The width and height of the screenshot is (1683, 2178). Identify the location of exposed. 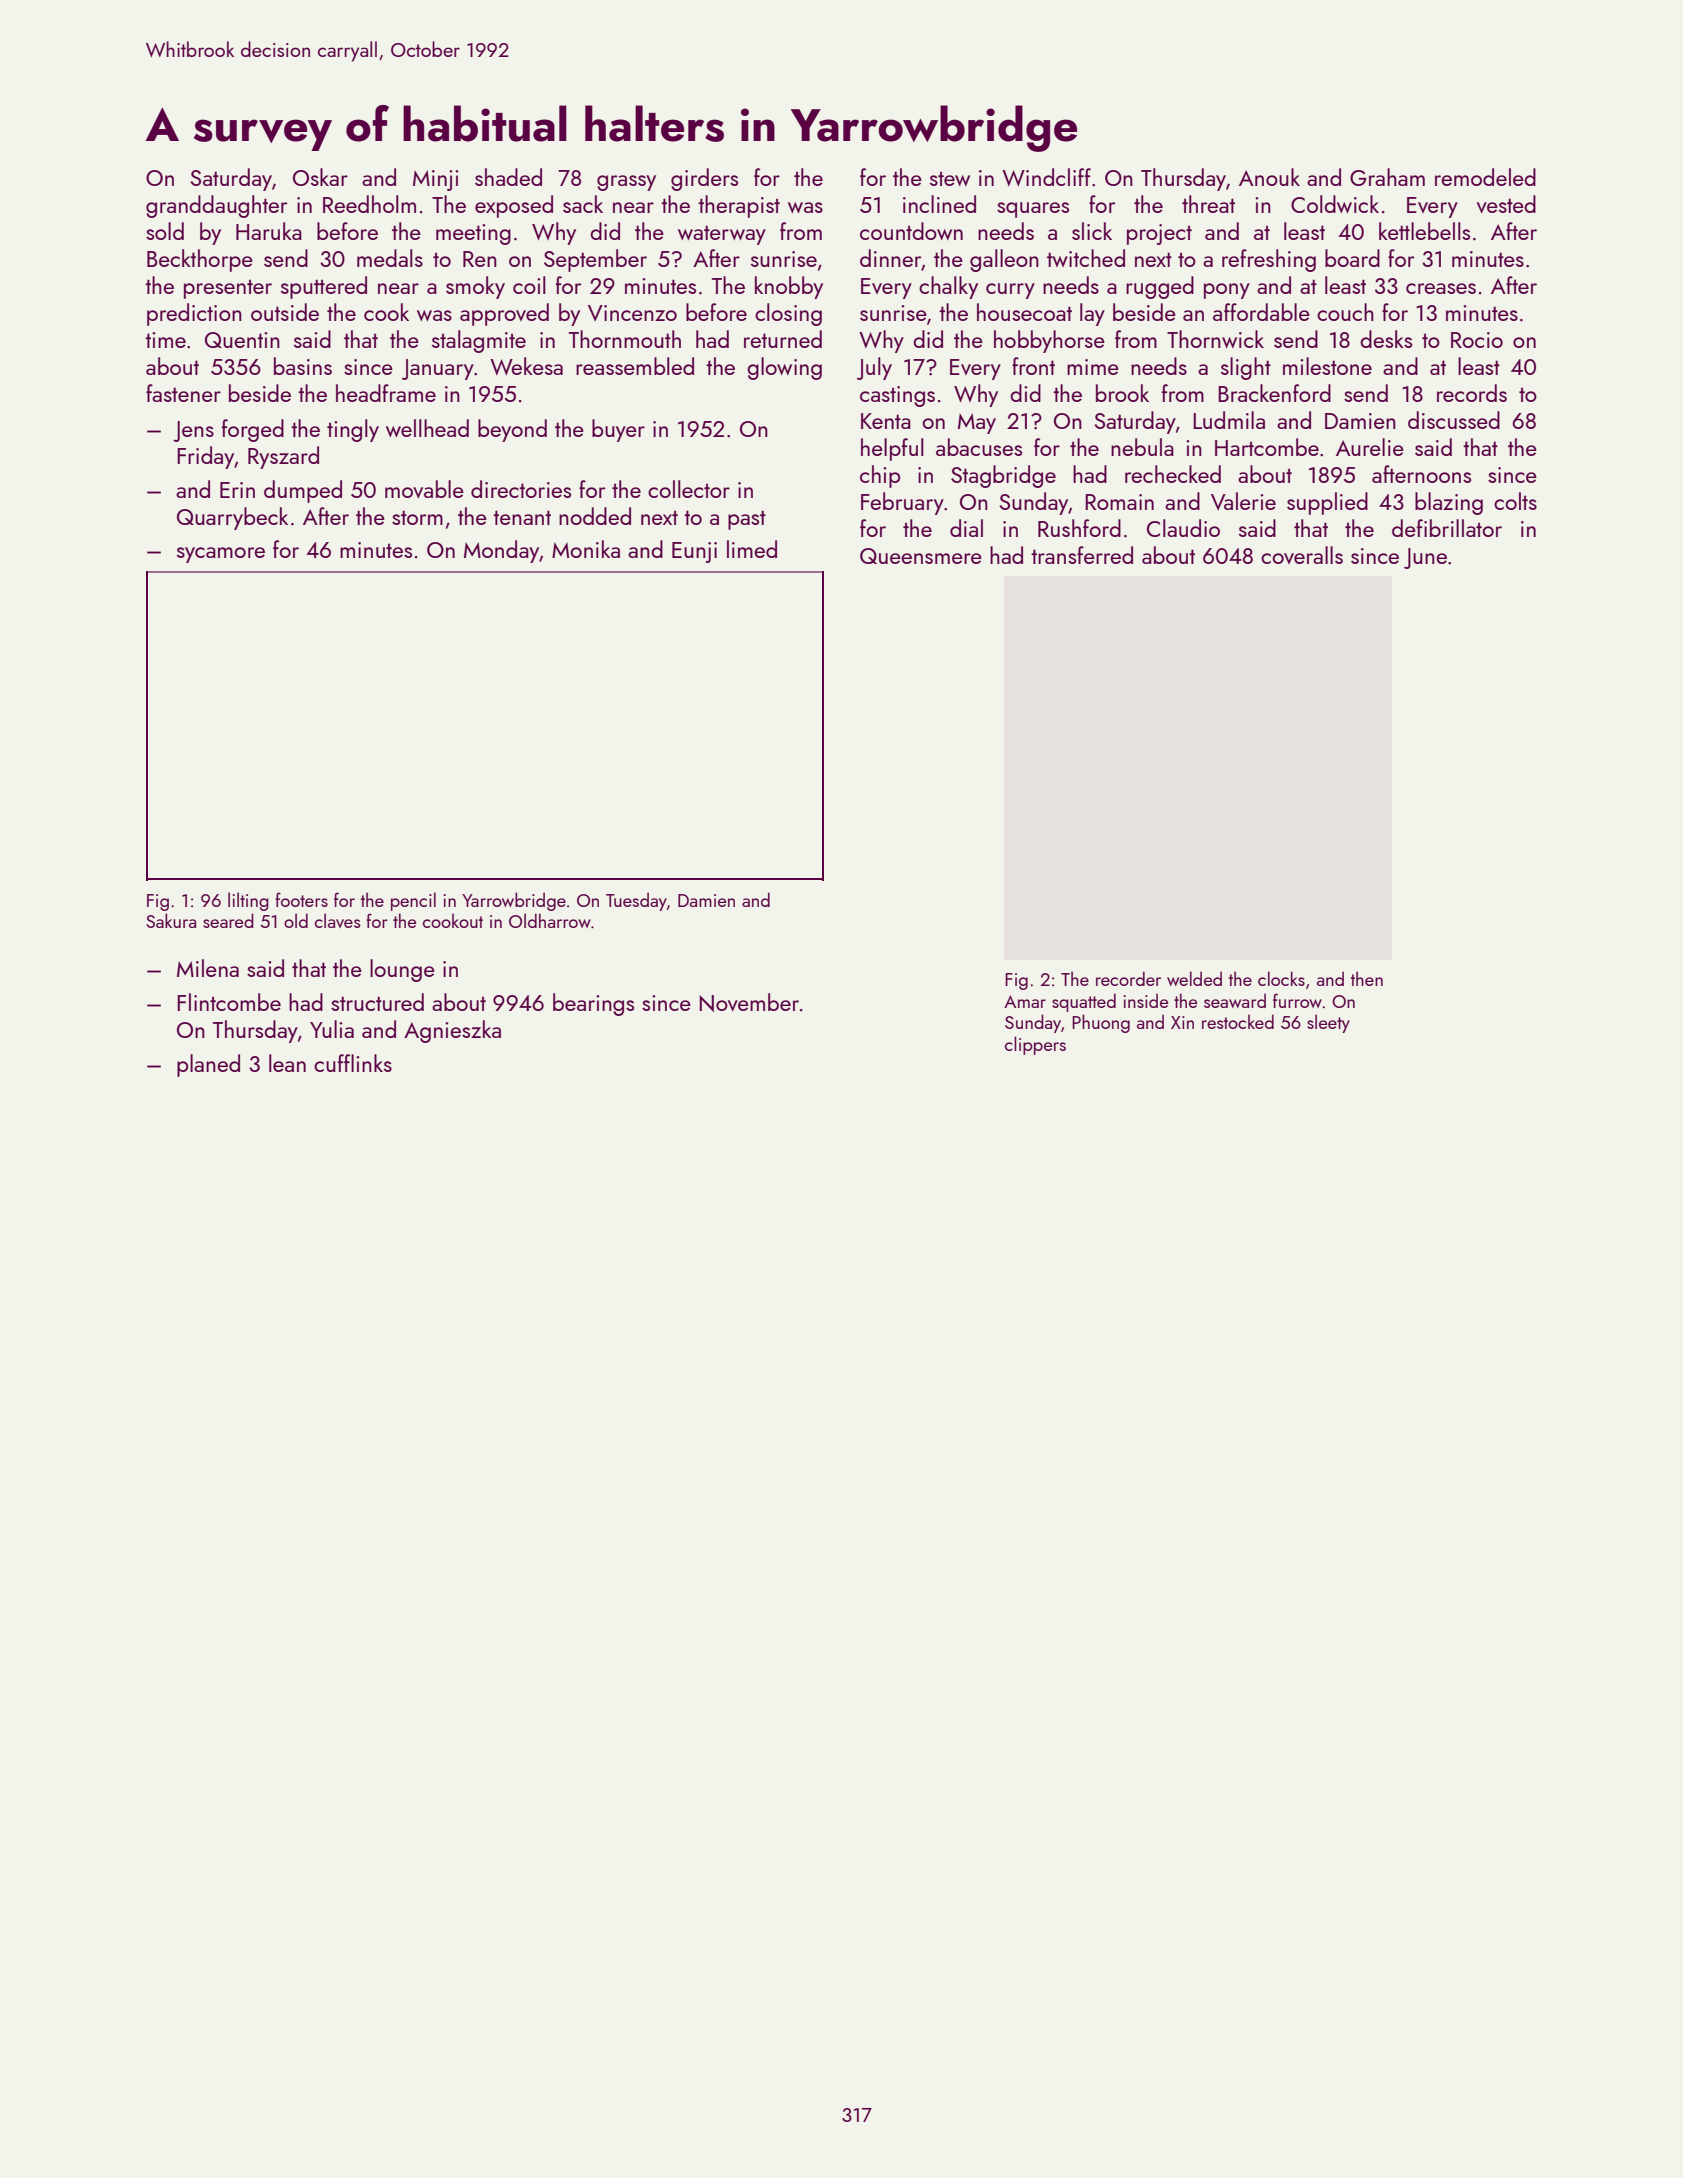
(514, 206).
